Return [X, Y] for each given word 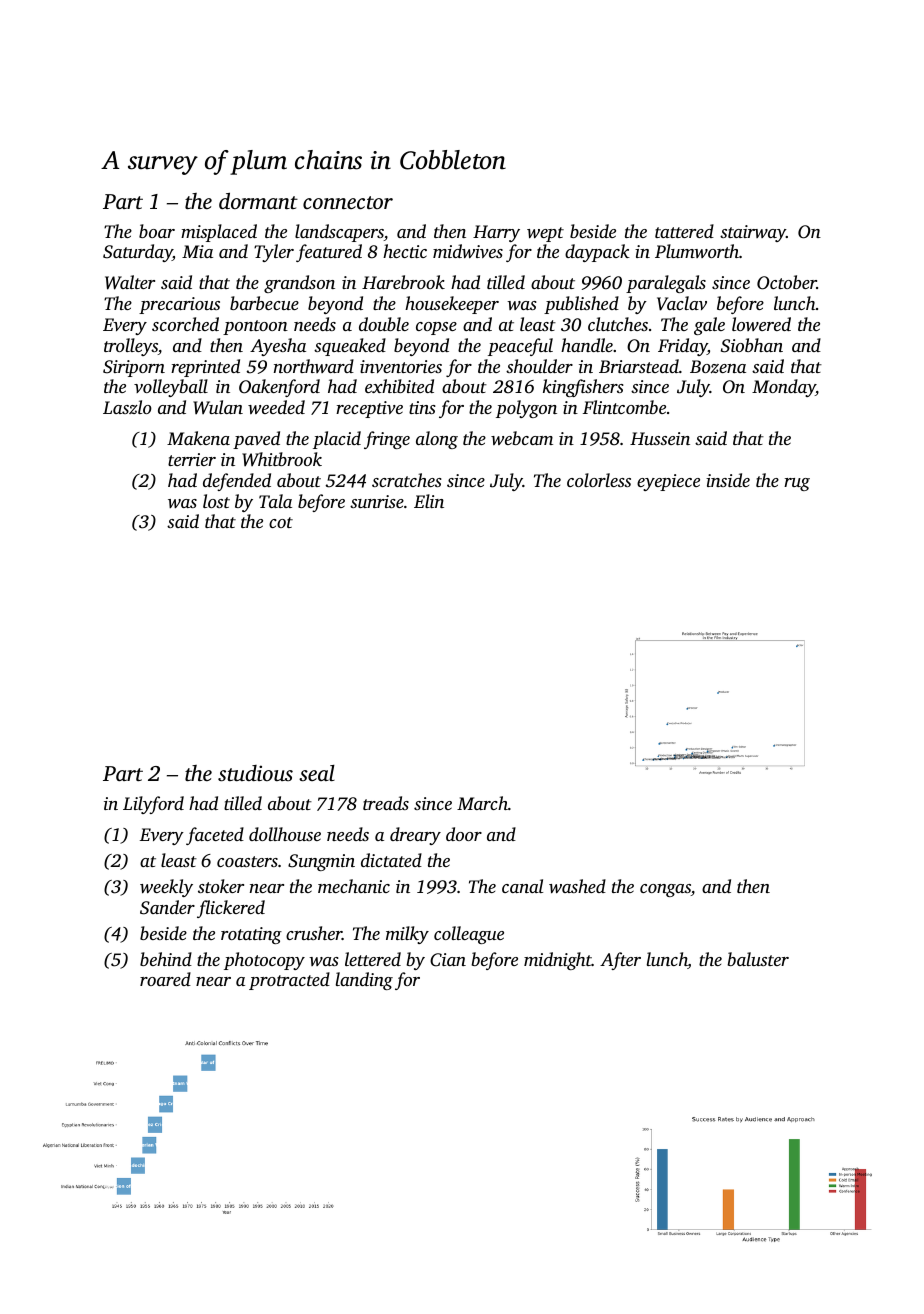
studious [255, 773]
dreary [415, 836]
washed [577, 886]
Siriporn [134, 368]
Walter [130, 282]
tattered [684, 231]
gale [709, 326]
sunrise [377, 501]
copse [436, 328]
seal [317, 773]
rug [797, 484]
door [464, 834]
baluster [758, 959]
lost [216, 501]
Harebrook [403, 282]
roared [165, 979]
